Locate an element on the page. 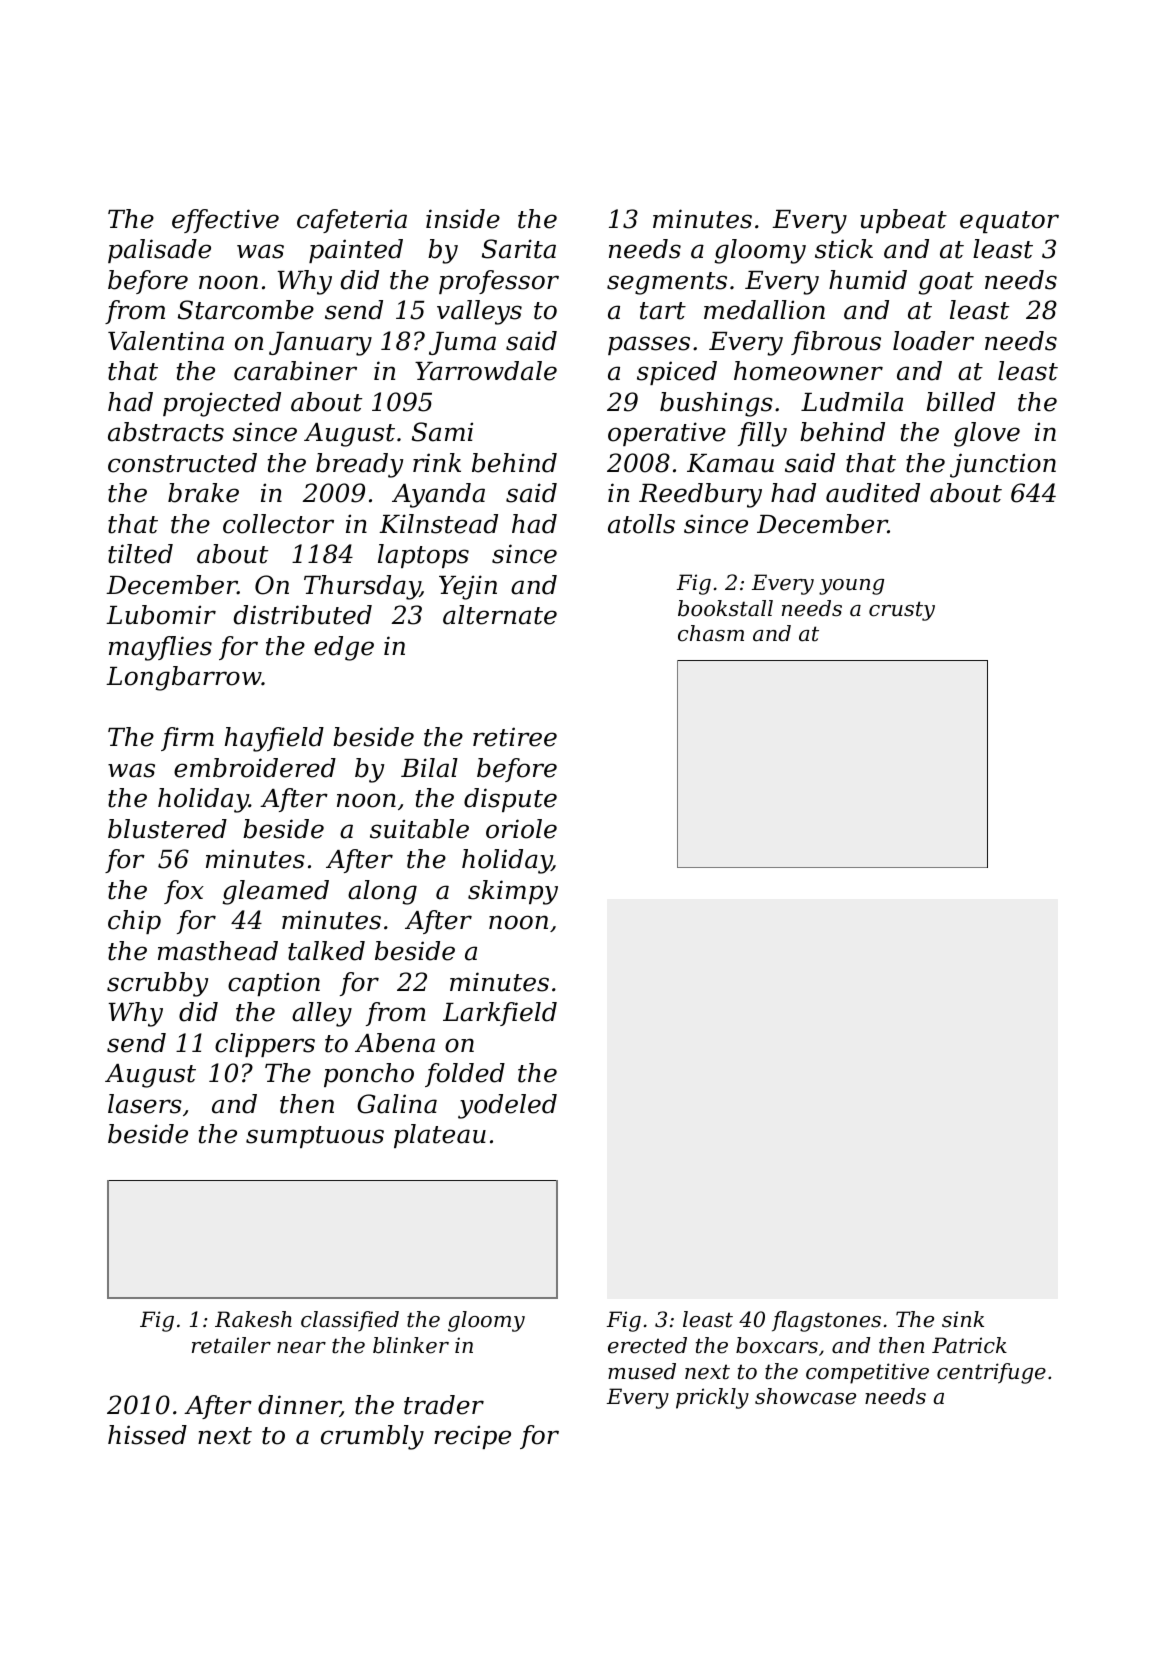 The image size is (1165, 1654). clippers is located at coordinates (265, 1045).
